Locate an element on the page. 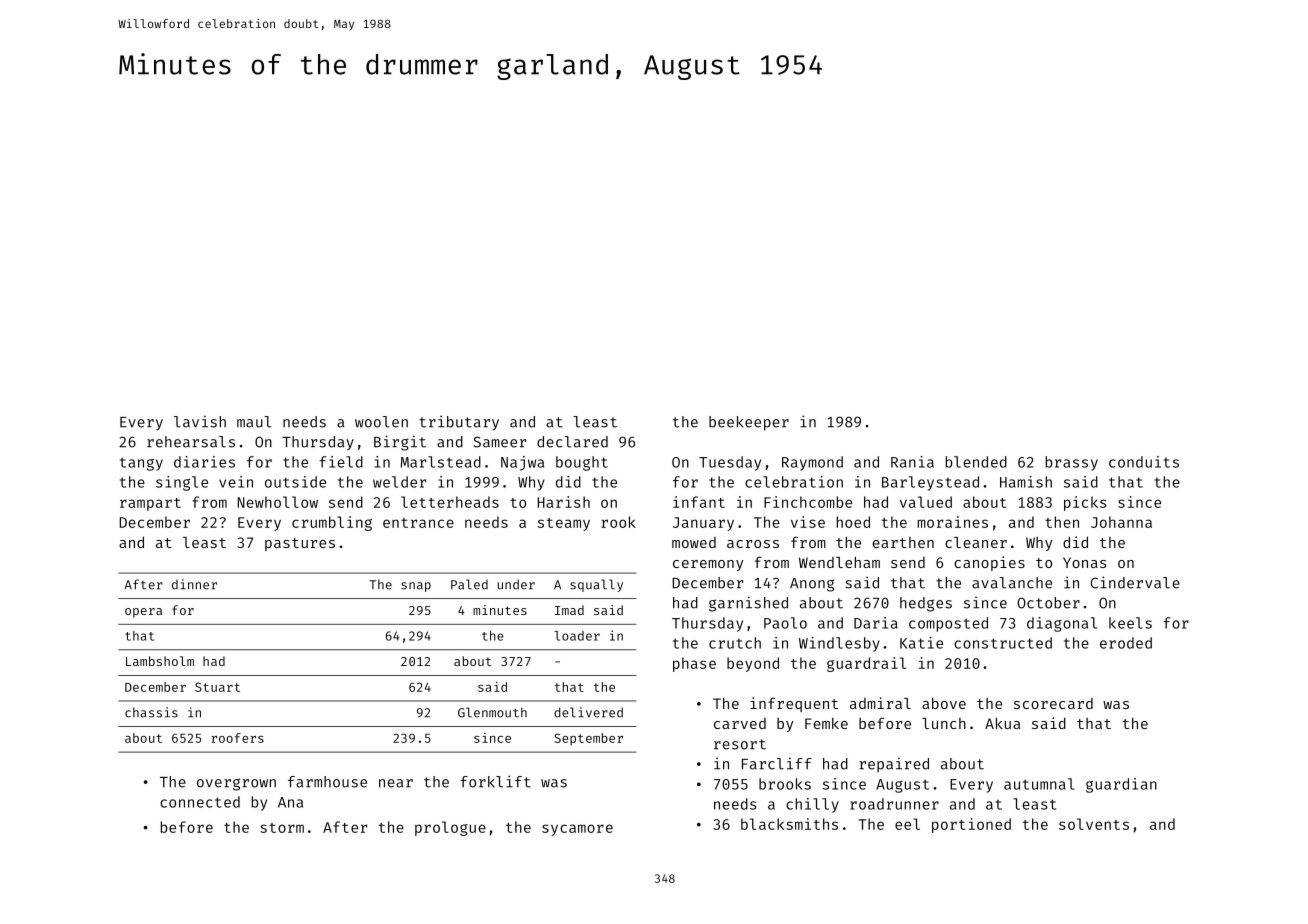  prologue is located at coordinates (450, 828).
